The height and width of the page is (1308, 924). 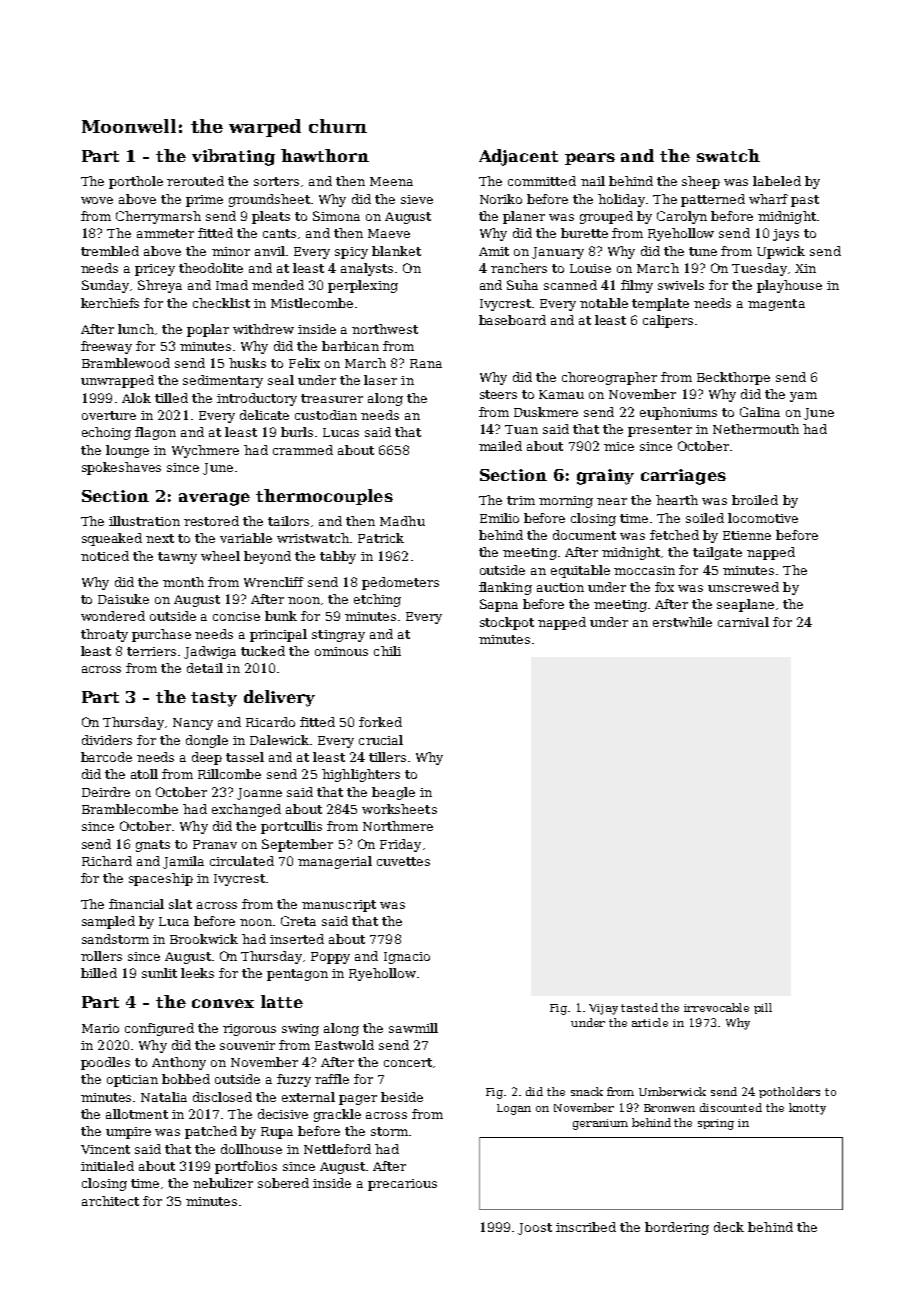 What do you see at coordinates (756, 429) in the page?
I see `Nethermouth` at bounding box center [756, 429].
